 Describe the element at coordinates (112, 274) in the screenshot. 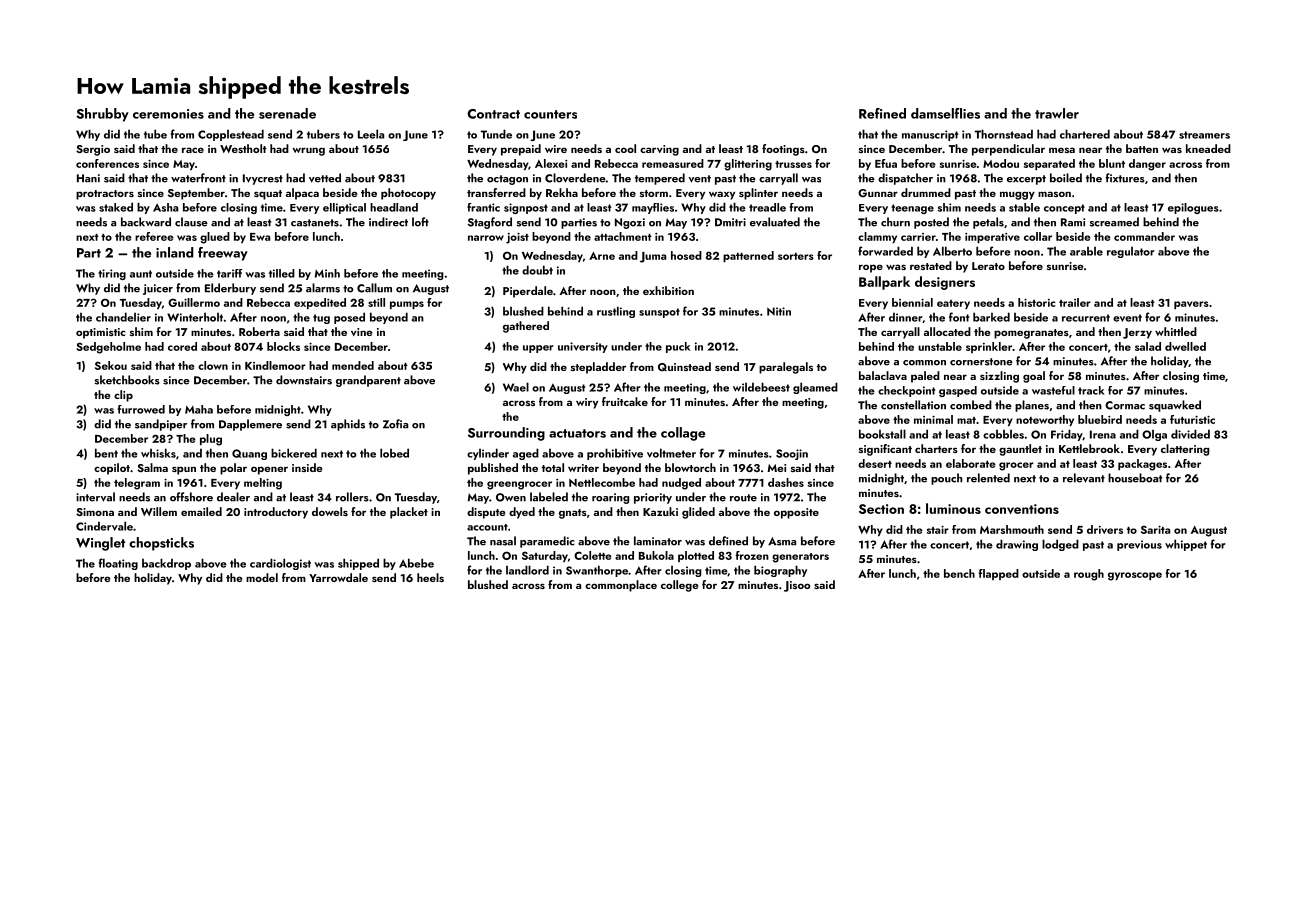

I see `tiring` at that location.
